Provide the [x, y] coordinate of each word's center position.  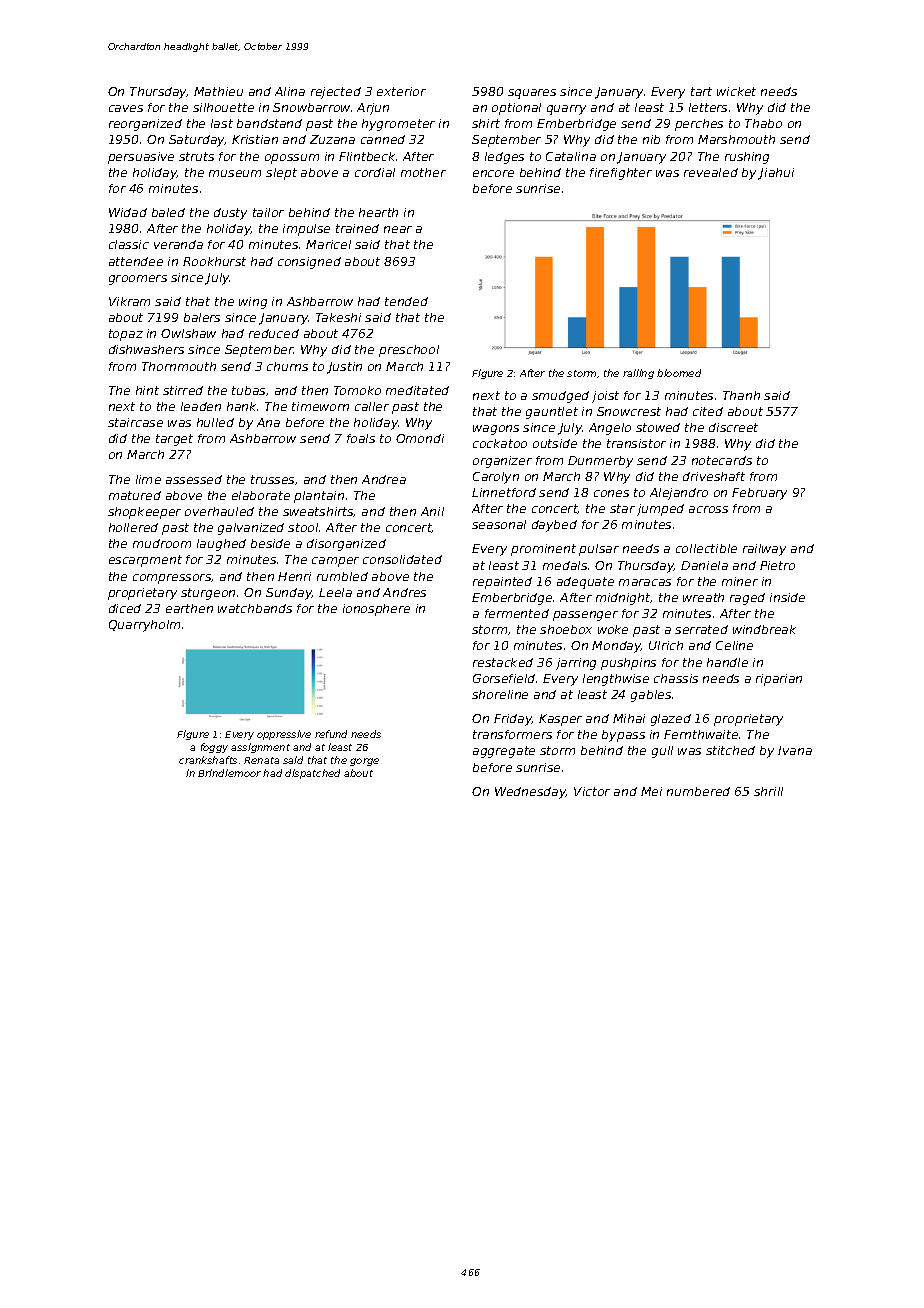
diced [125, 608]
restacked [503, 662]
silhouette [223, 107]
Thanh [741, 395]
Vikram [129, 301]
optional [516, 109]
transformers [512, 734]
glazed [671, 720]
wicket [736, 91]
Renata [261, 760]
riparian [779, 680]
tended [406, 301]
